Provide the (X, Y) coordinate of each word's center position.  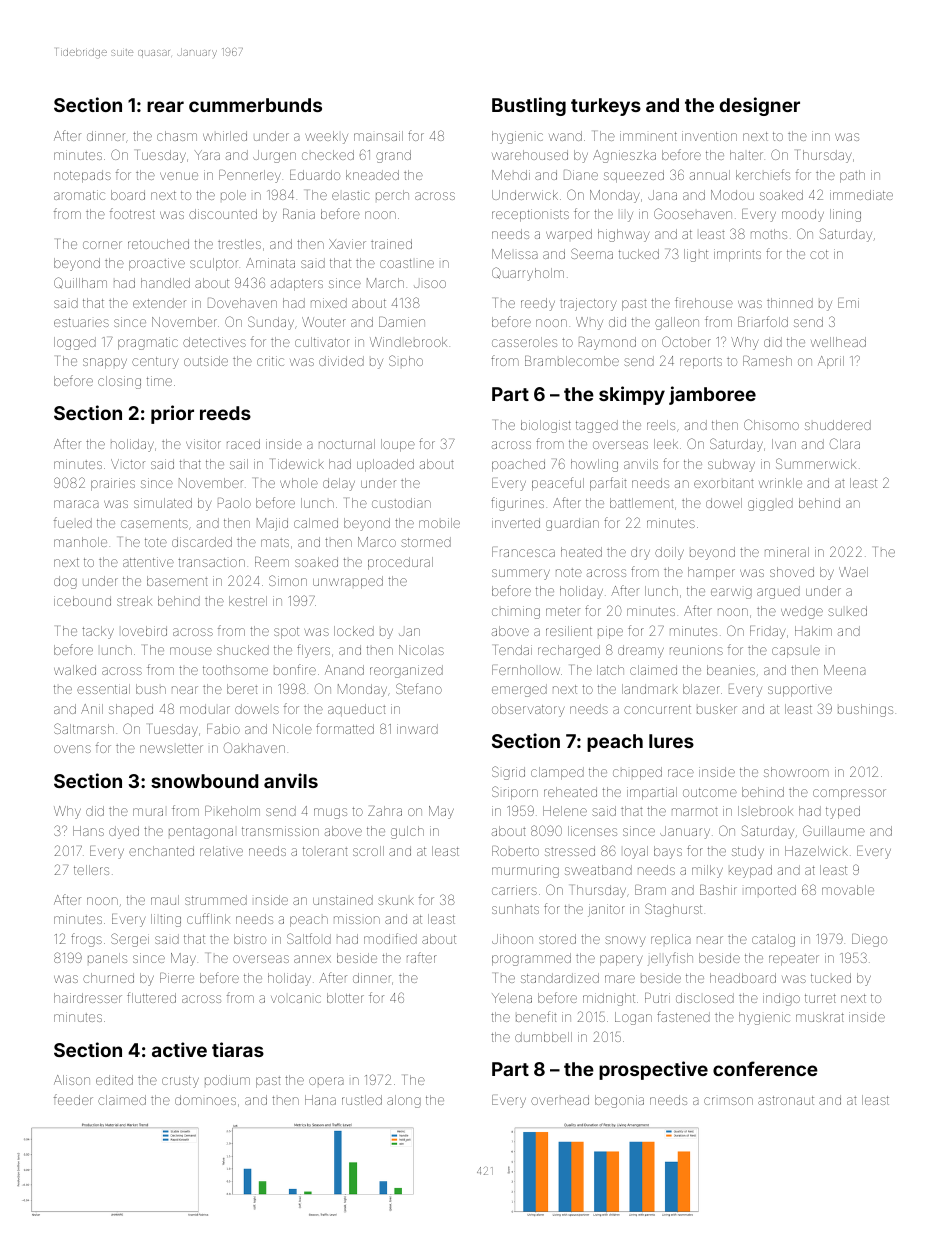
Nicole (292, 729)
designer (760, 106)
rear (165, 106)
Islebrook (765, 811)
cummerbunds (255, 105)
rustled (362, 1100)
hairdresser (88, 998)
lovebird (144, 631)
